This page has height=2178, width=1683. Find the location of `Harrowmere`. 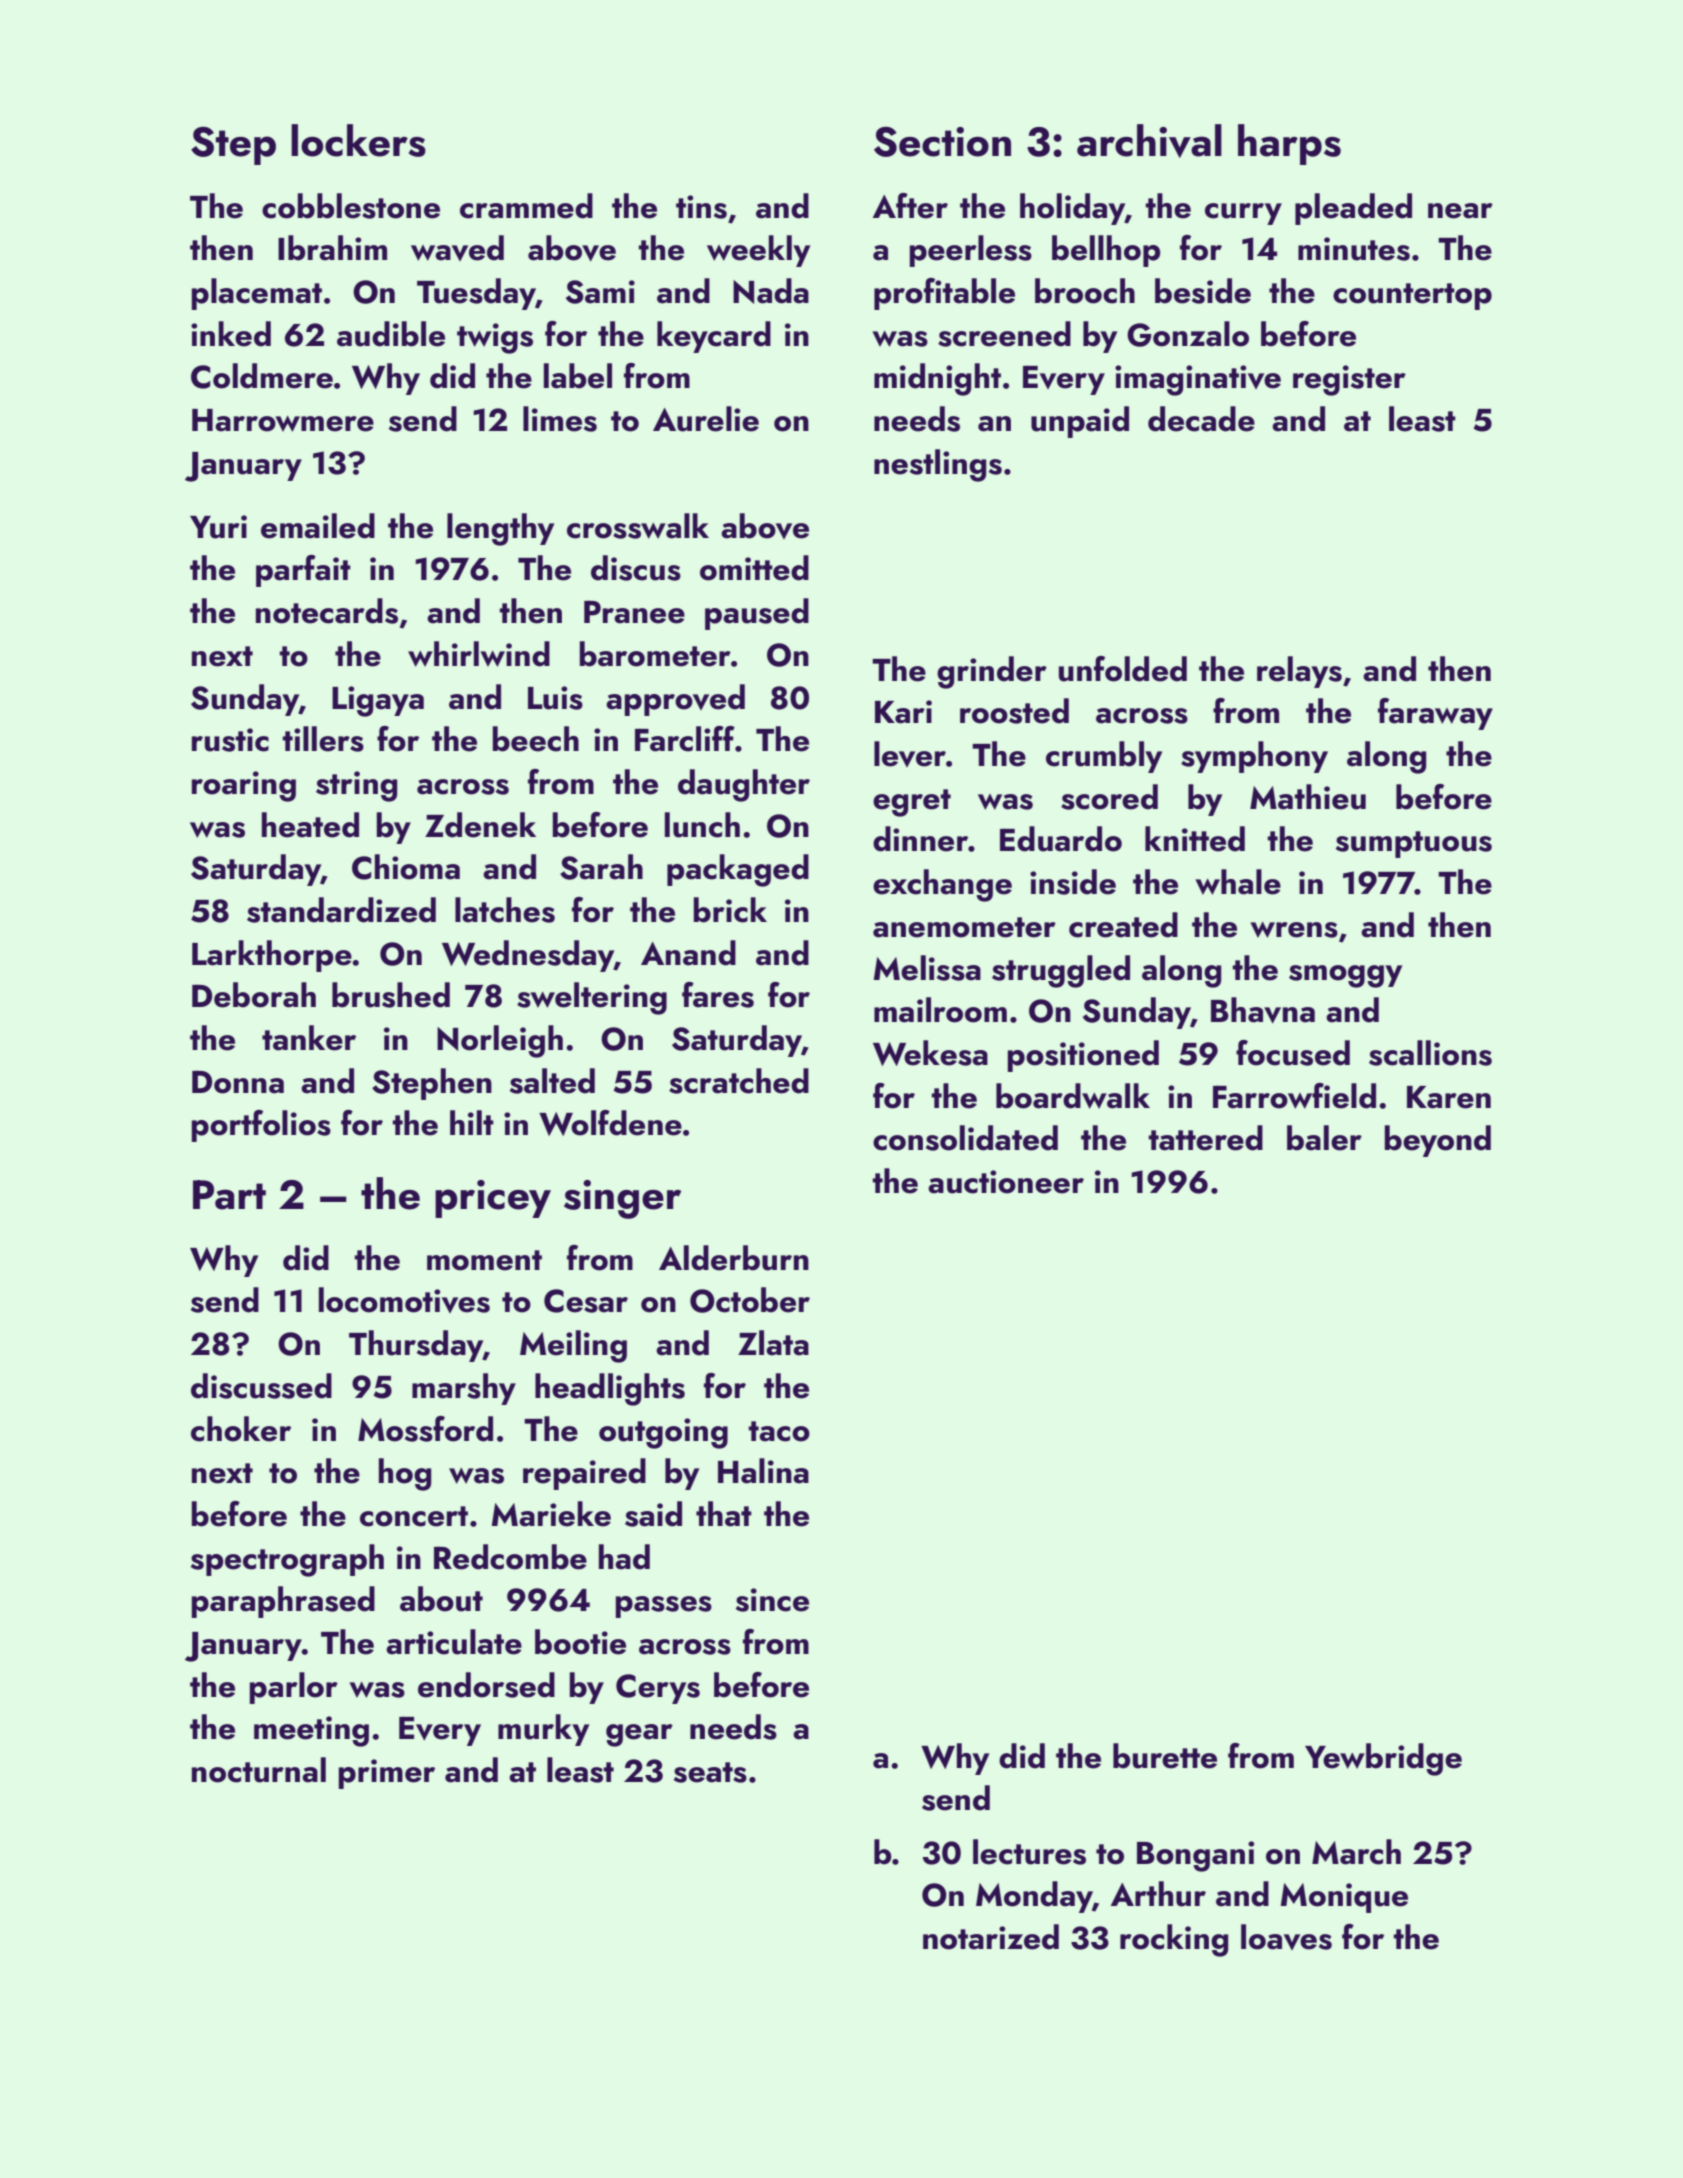

Harrowmere is located at coordinates (283, 420).
